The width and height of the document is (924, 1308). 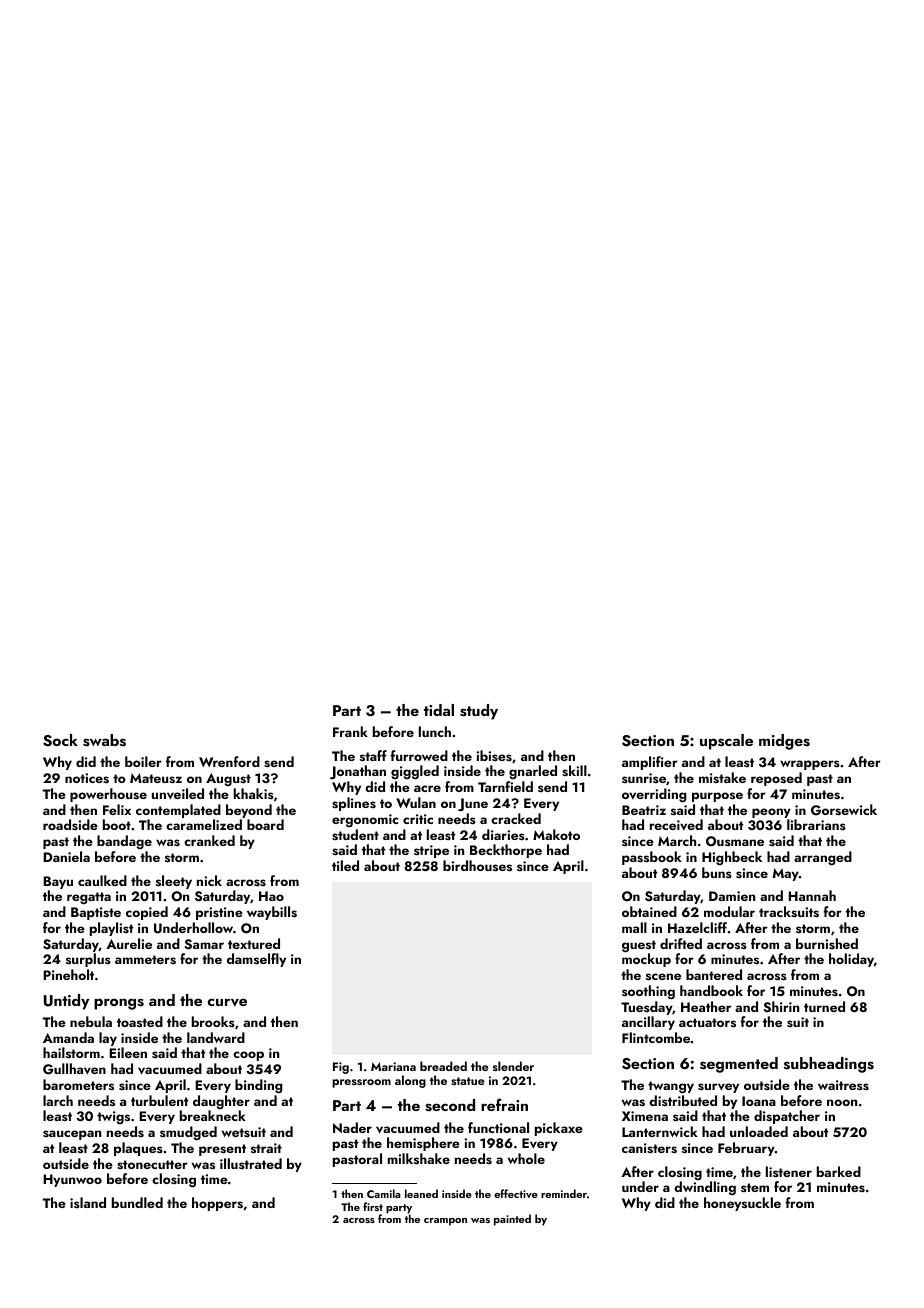 What do you see at coordinates (60, 740) in the document?
I see `Sock` at bounding box center [60, 740].
